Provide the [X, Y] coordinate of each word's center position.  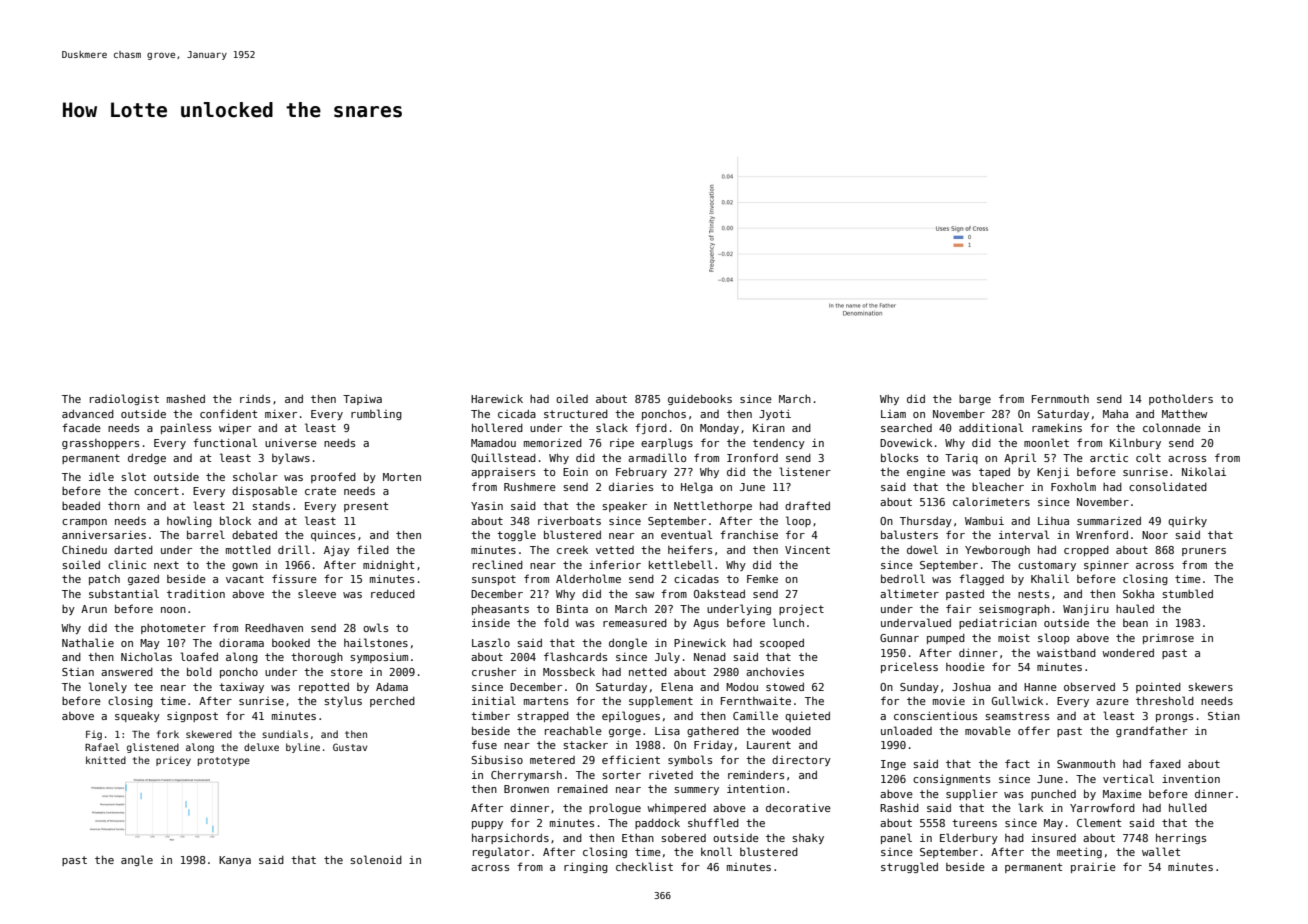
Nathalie [88, 642]
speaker [624, 507]
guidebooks [700, 399]
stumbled [1187, 593]
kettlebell [680, 564]
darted [133, 550]
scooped [782, 644]
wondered [1128, 653]
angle [137, 860]
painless [186, 428]
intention [756, 789]
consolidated [1168, 486]
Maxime [1122, 794]
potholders [1181, 399]
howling [189, 521]
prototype [224, 761]
